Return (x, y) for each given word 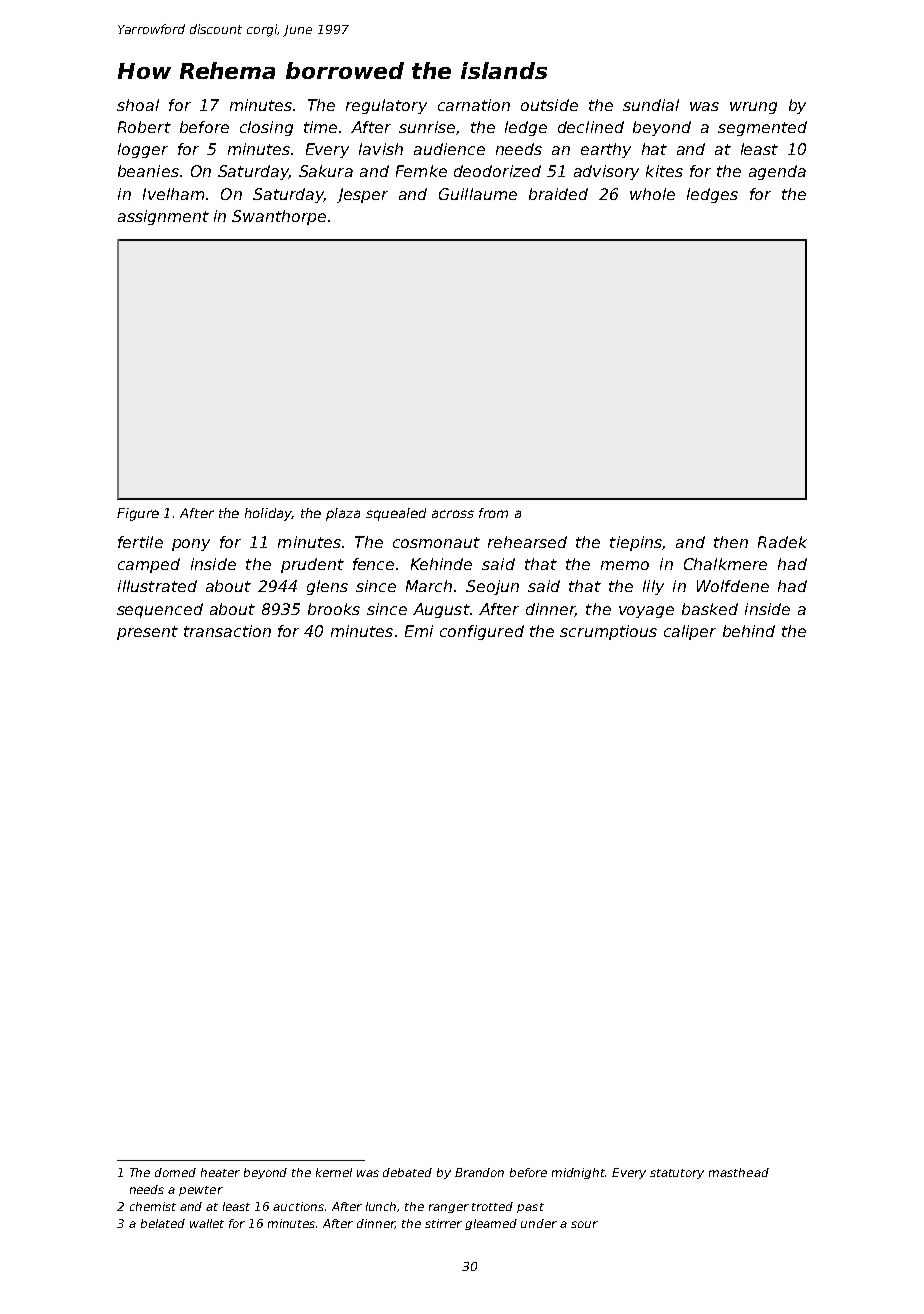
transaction (227, 631)
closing (266, 128)
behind (749, 631)
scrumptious (608, 632)
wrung (753, 108)
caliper (690, 632)
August (441, 610)
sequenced (160, 610)
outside (549, 105)
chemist (153, 1206)
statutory (677, 1174)
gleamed (491, 1224)
